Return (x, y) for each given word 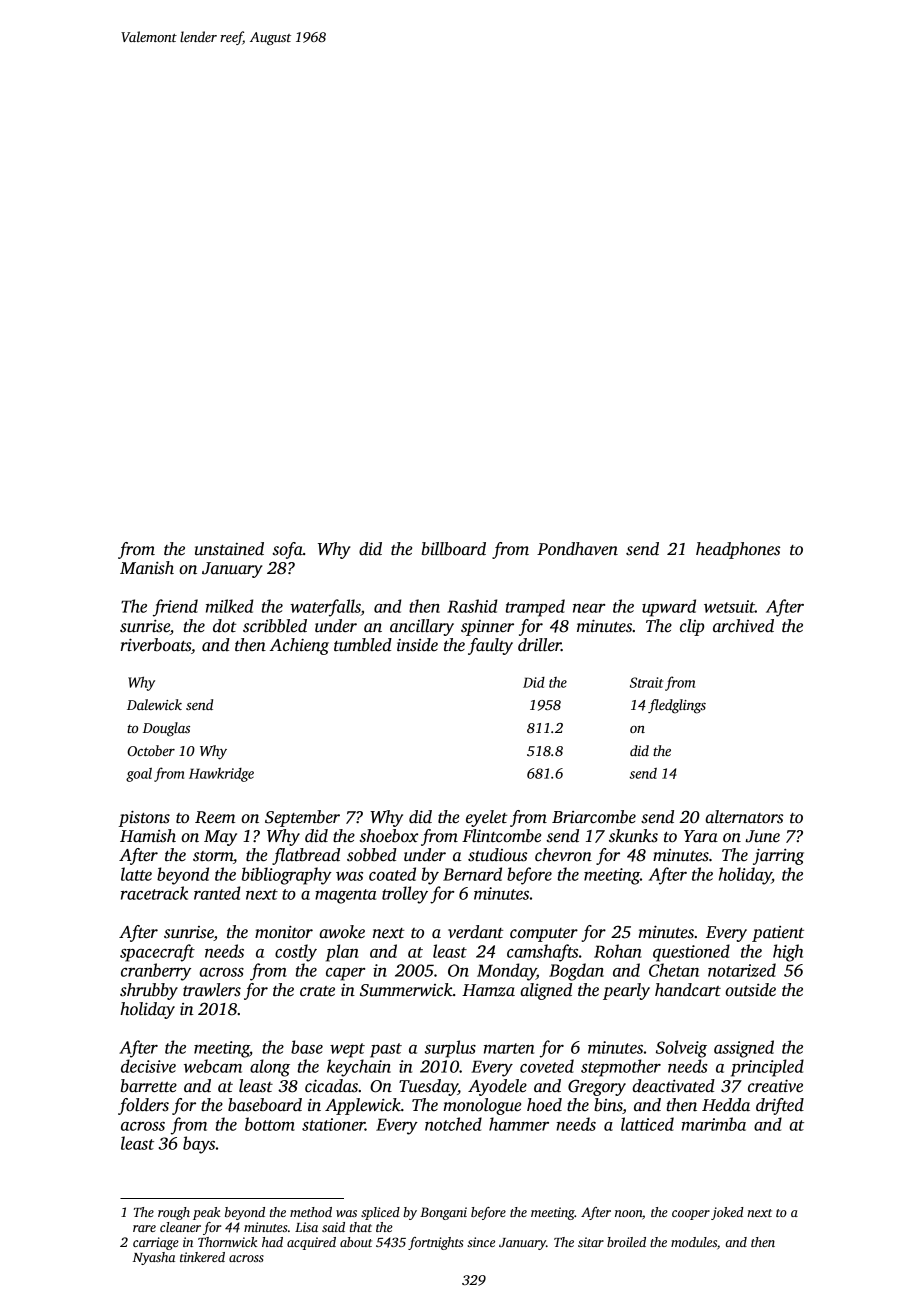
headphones (738, 550)
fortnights (435, 1243)
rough (174, 1213)
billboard (454, 549)
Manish (147, 568)
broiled (626, 1242)
